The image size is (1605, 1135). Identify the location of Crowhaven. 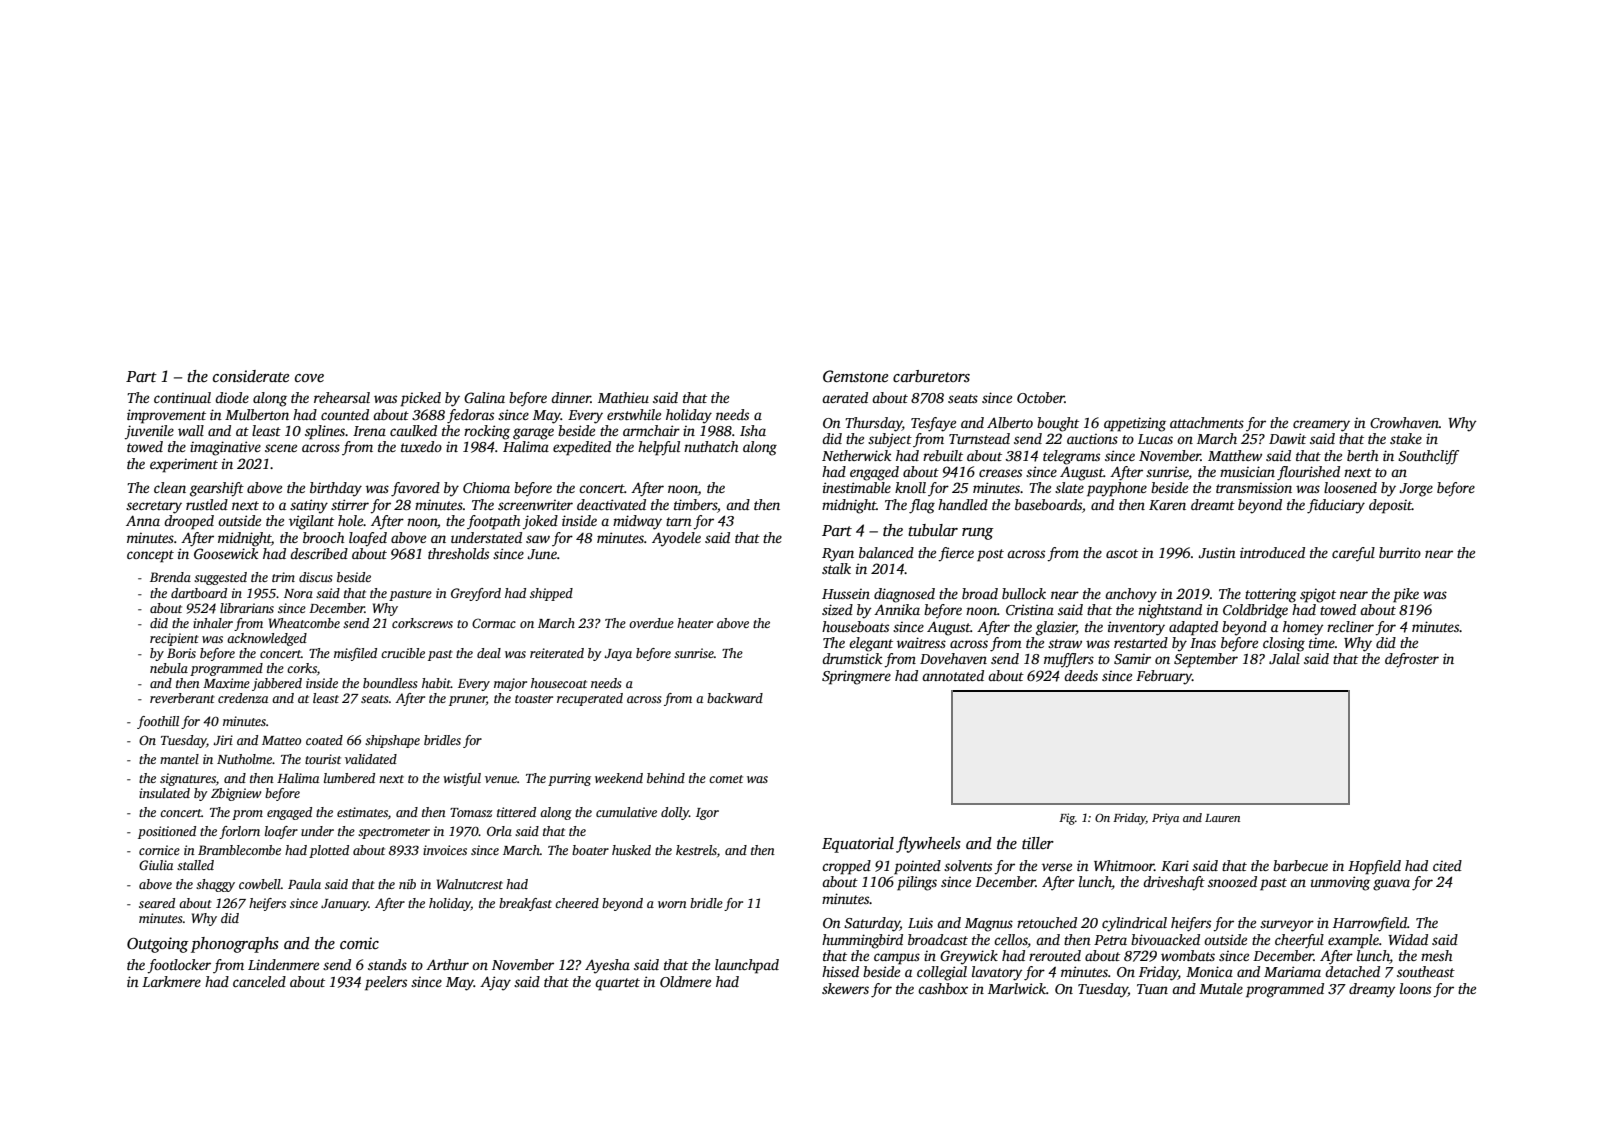
(1404, 422).
